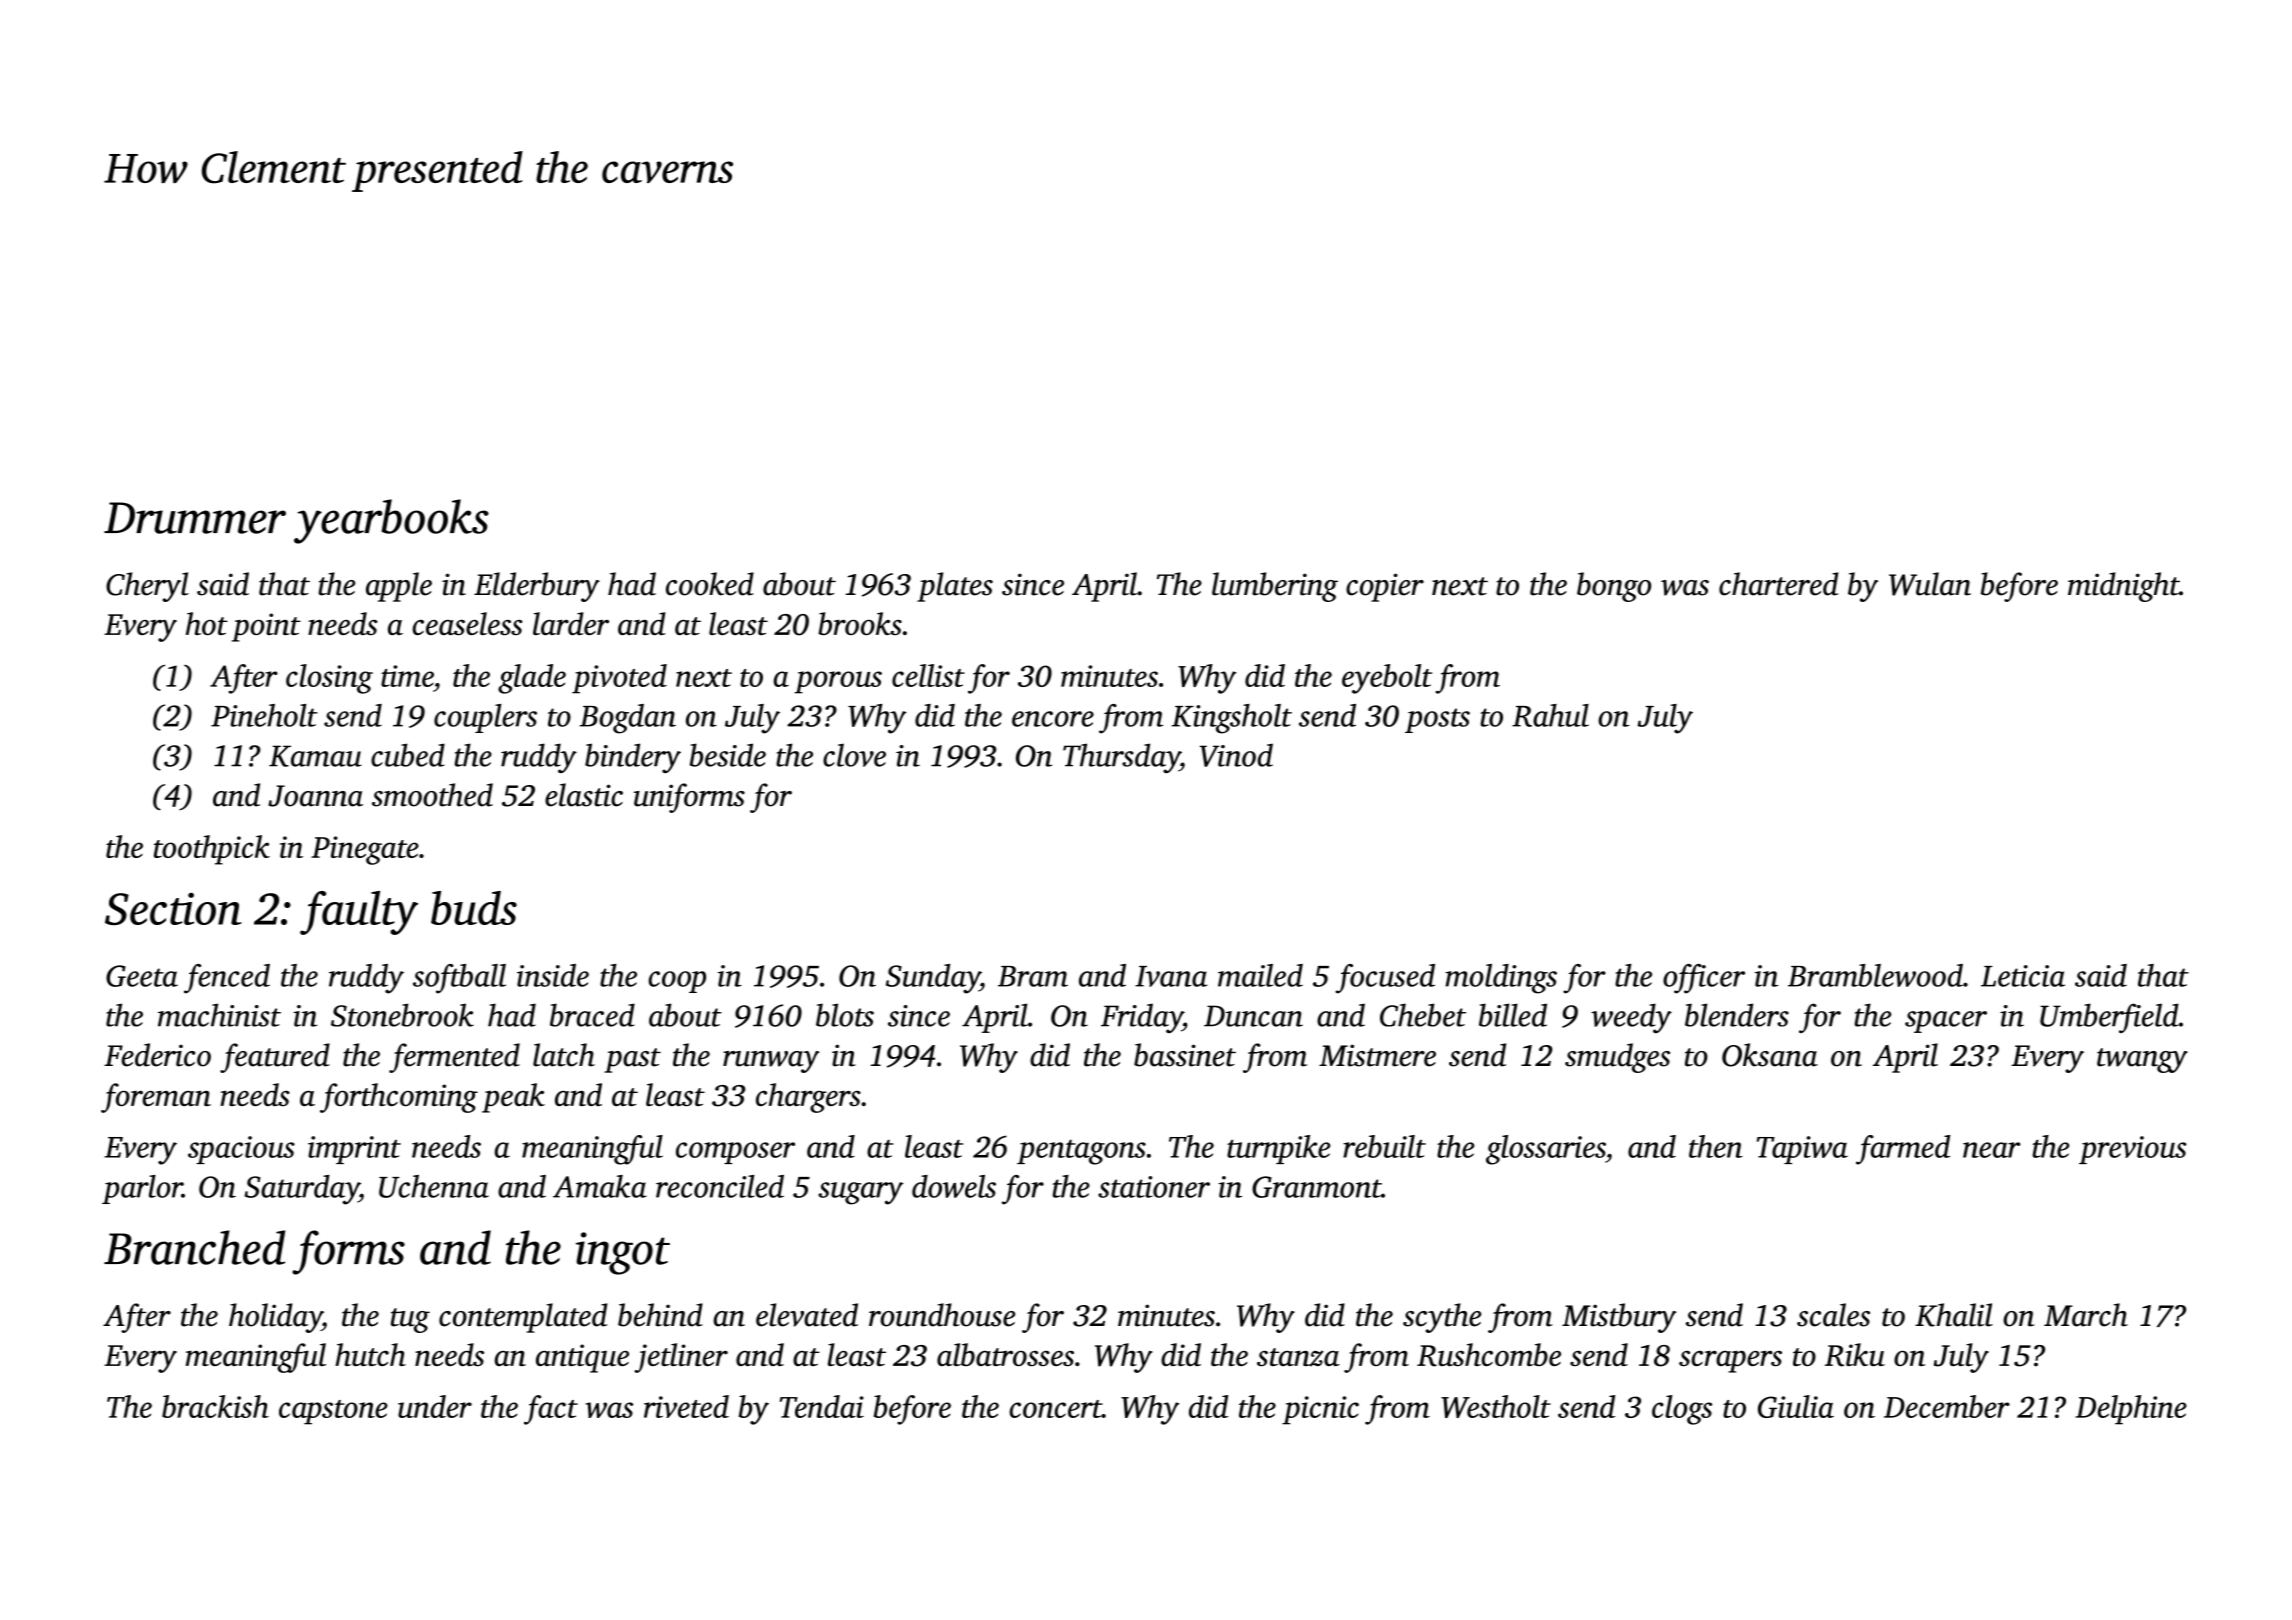 The width and height of the page is (2292, 1620). Describe the element at coordinates (2023, 976) in the page. I see `Leticia` at that location.
